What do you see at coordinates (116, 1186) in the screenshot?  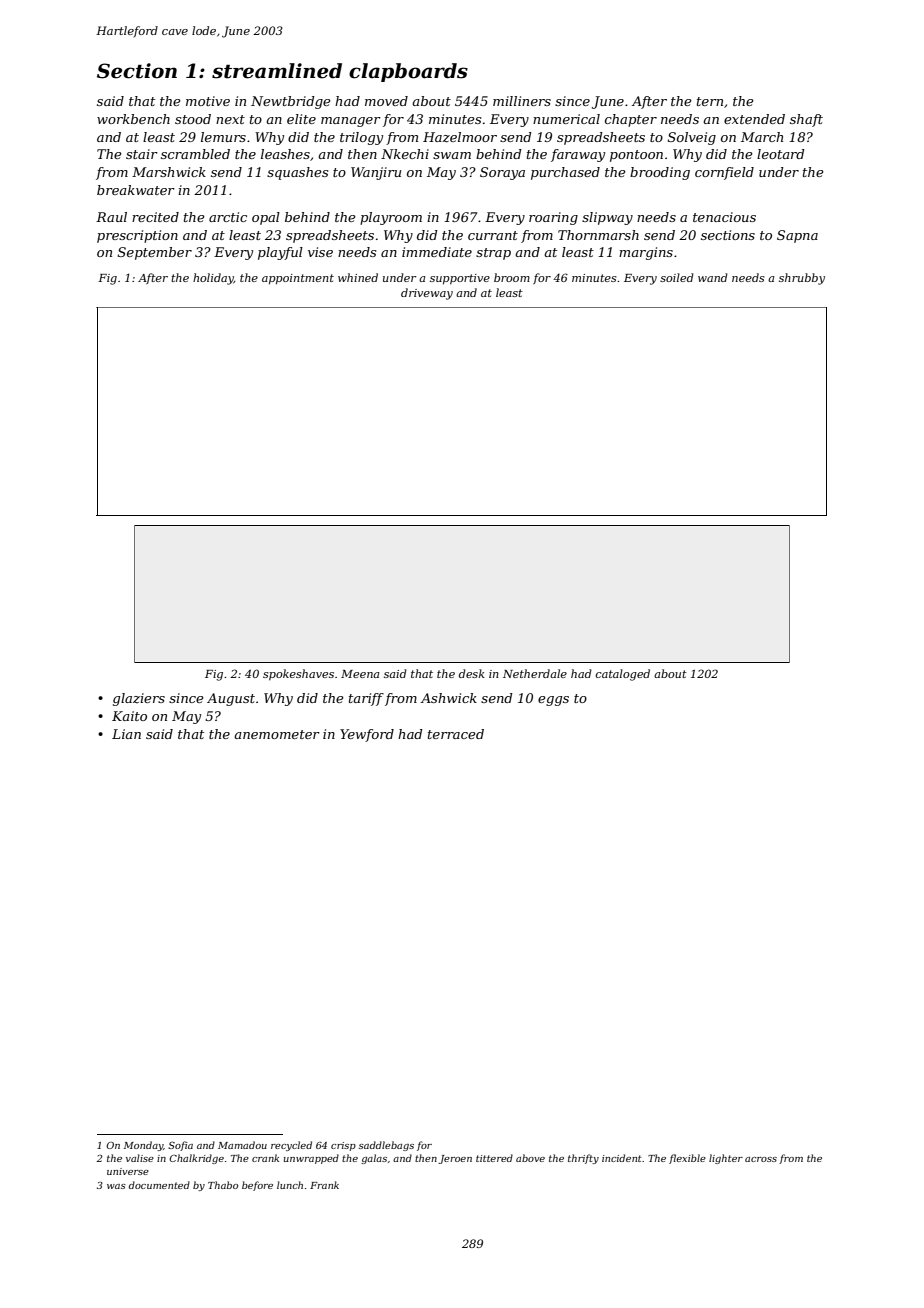 I see `was` at bounding box center [116, 1186].
